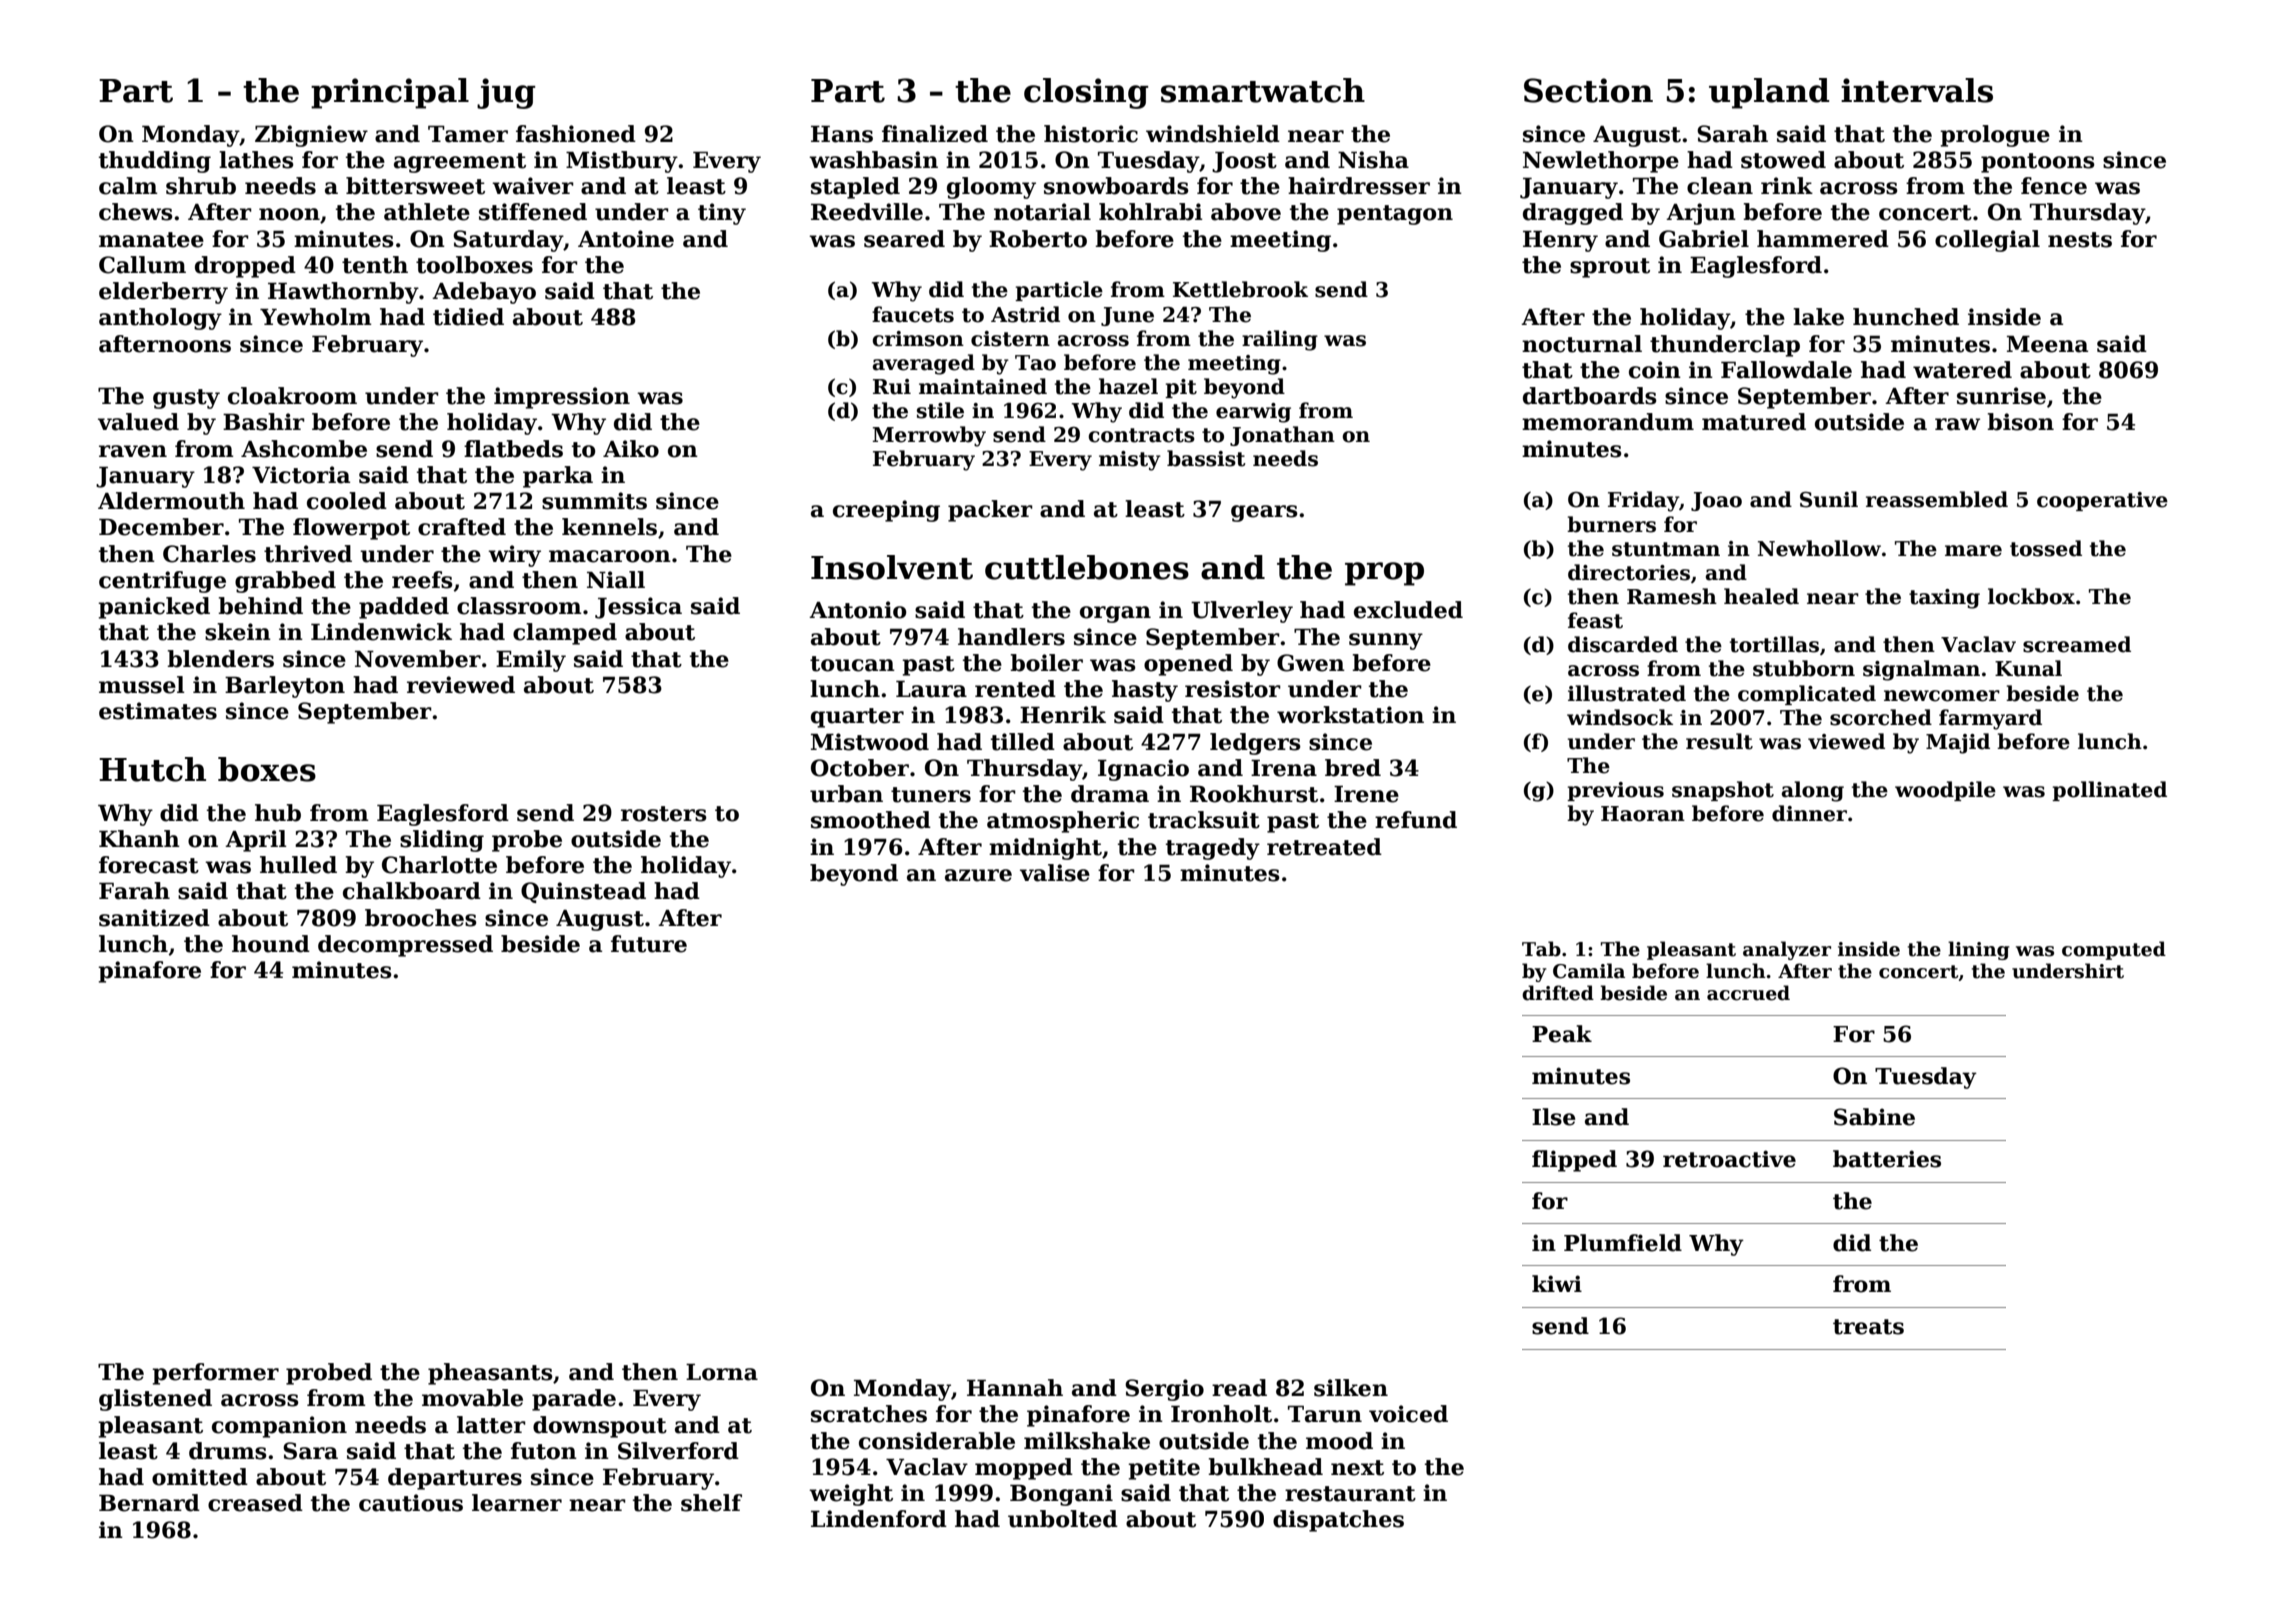 The height and width of the screenshot is (1615, 2283). What do you see at coordinates (978, 875) in the screenshot?
I see `azure` at bounding box center [978, 875].
